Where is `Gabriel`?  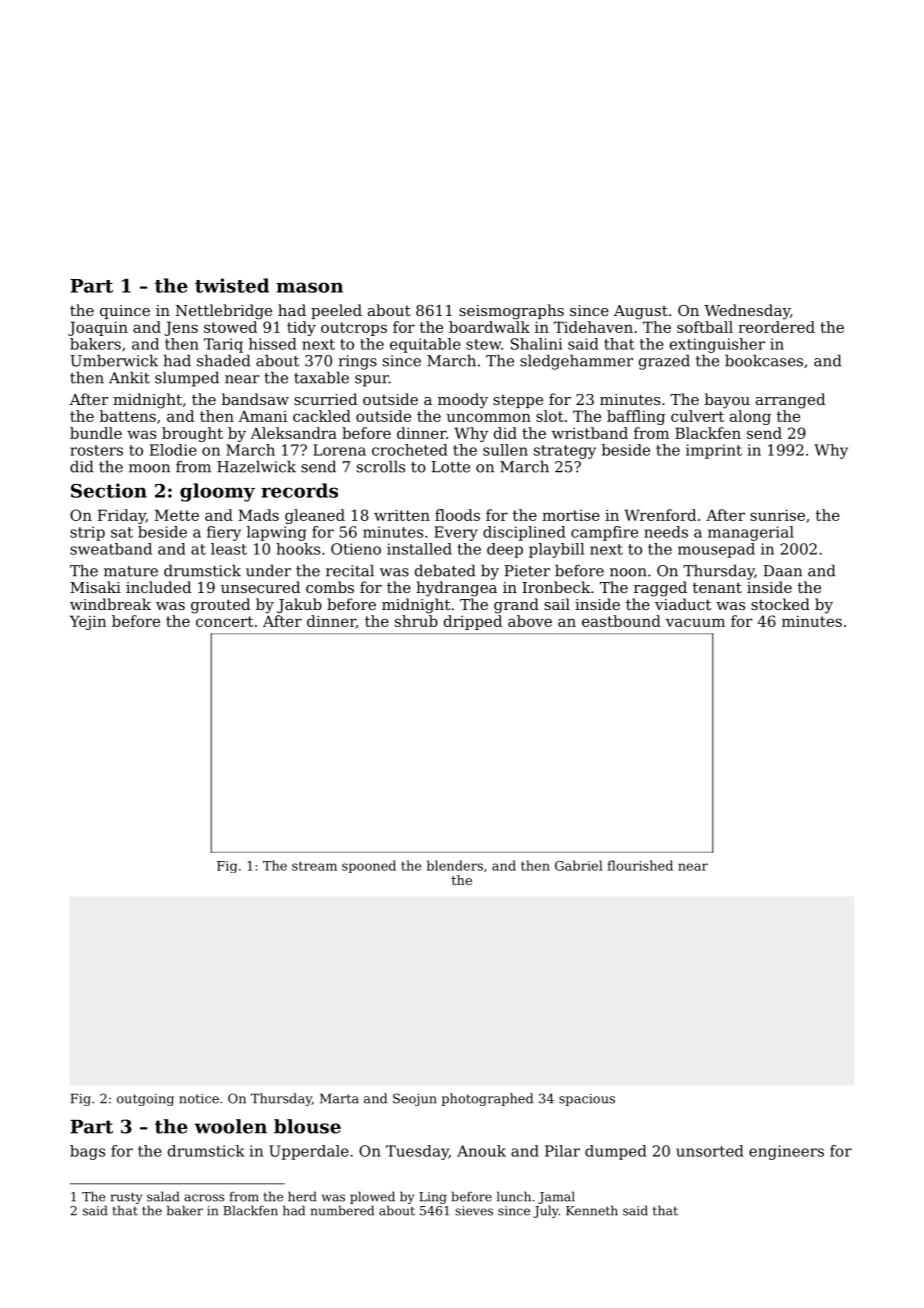
Gabriel is located at coordinates (579, 865).
